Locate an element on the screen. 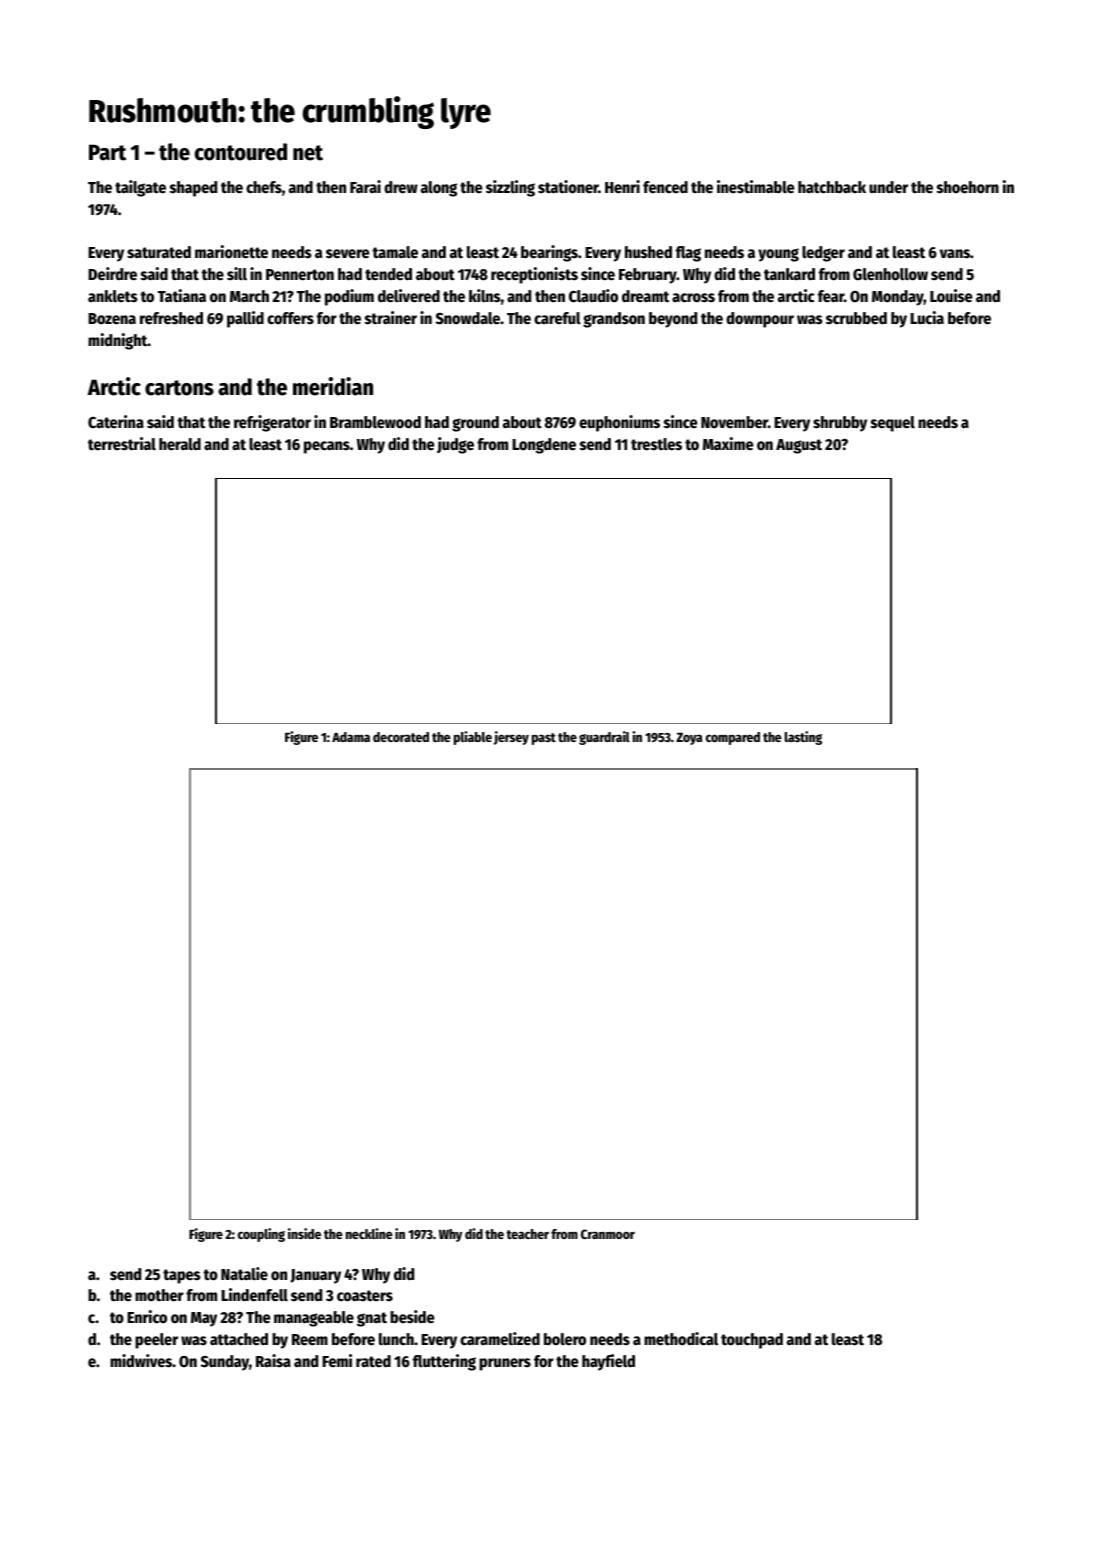 This screenshot has height=1566, width=1107. methodical is located at coordinates (681, 1339).
